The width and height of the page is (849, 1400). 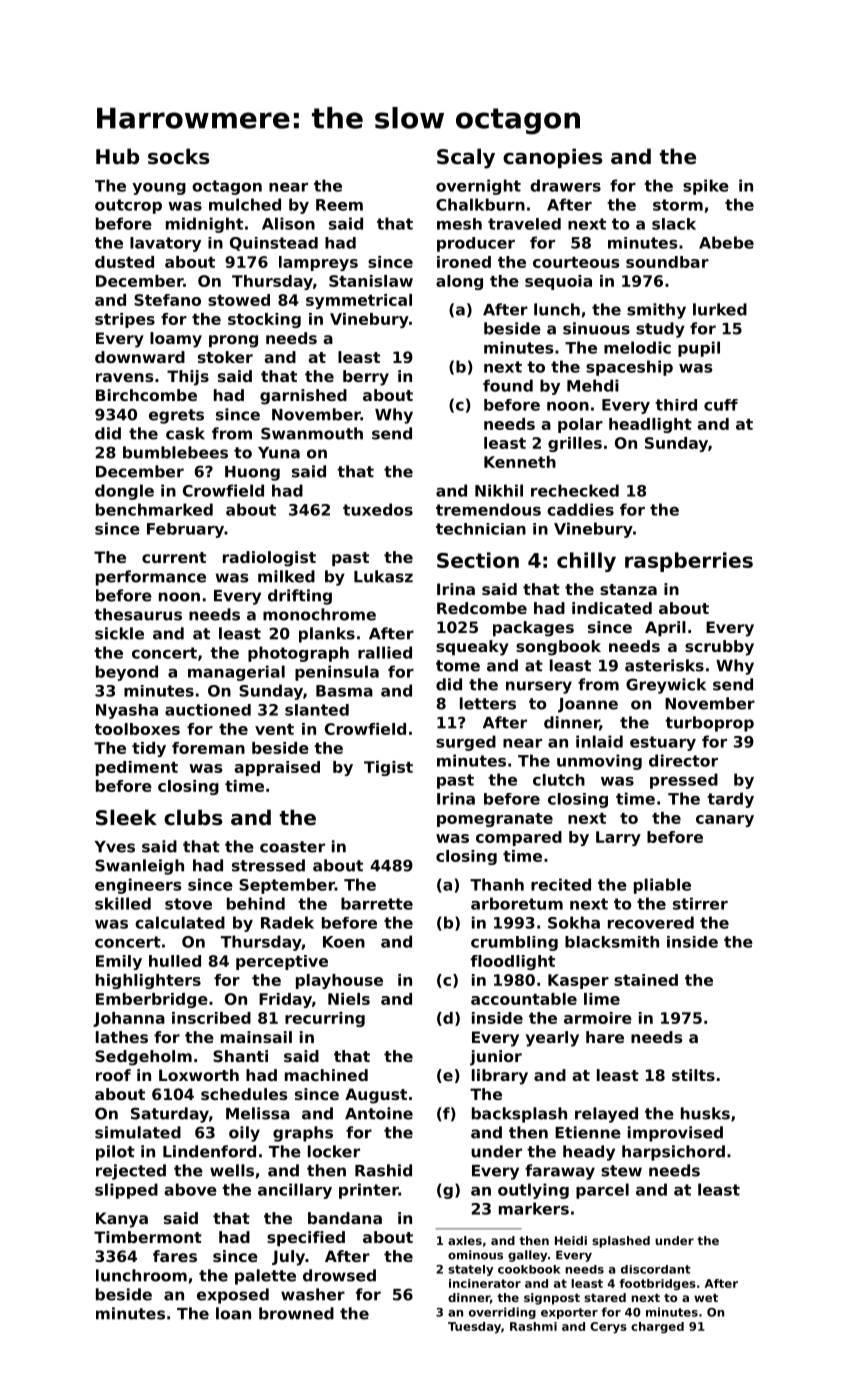 What do you see at coordinates (706, 187) in the page?
I see `spike` at bounding box center [706, 187].
